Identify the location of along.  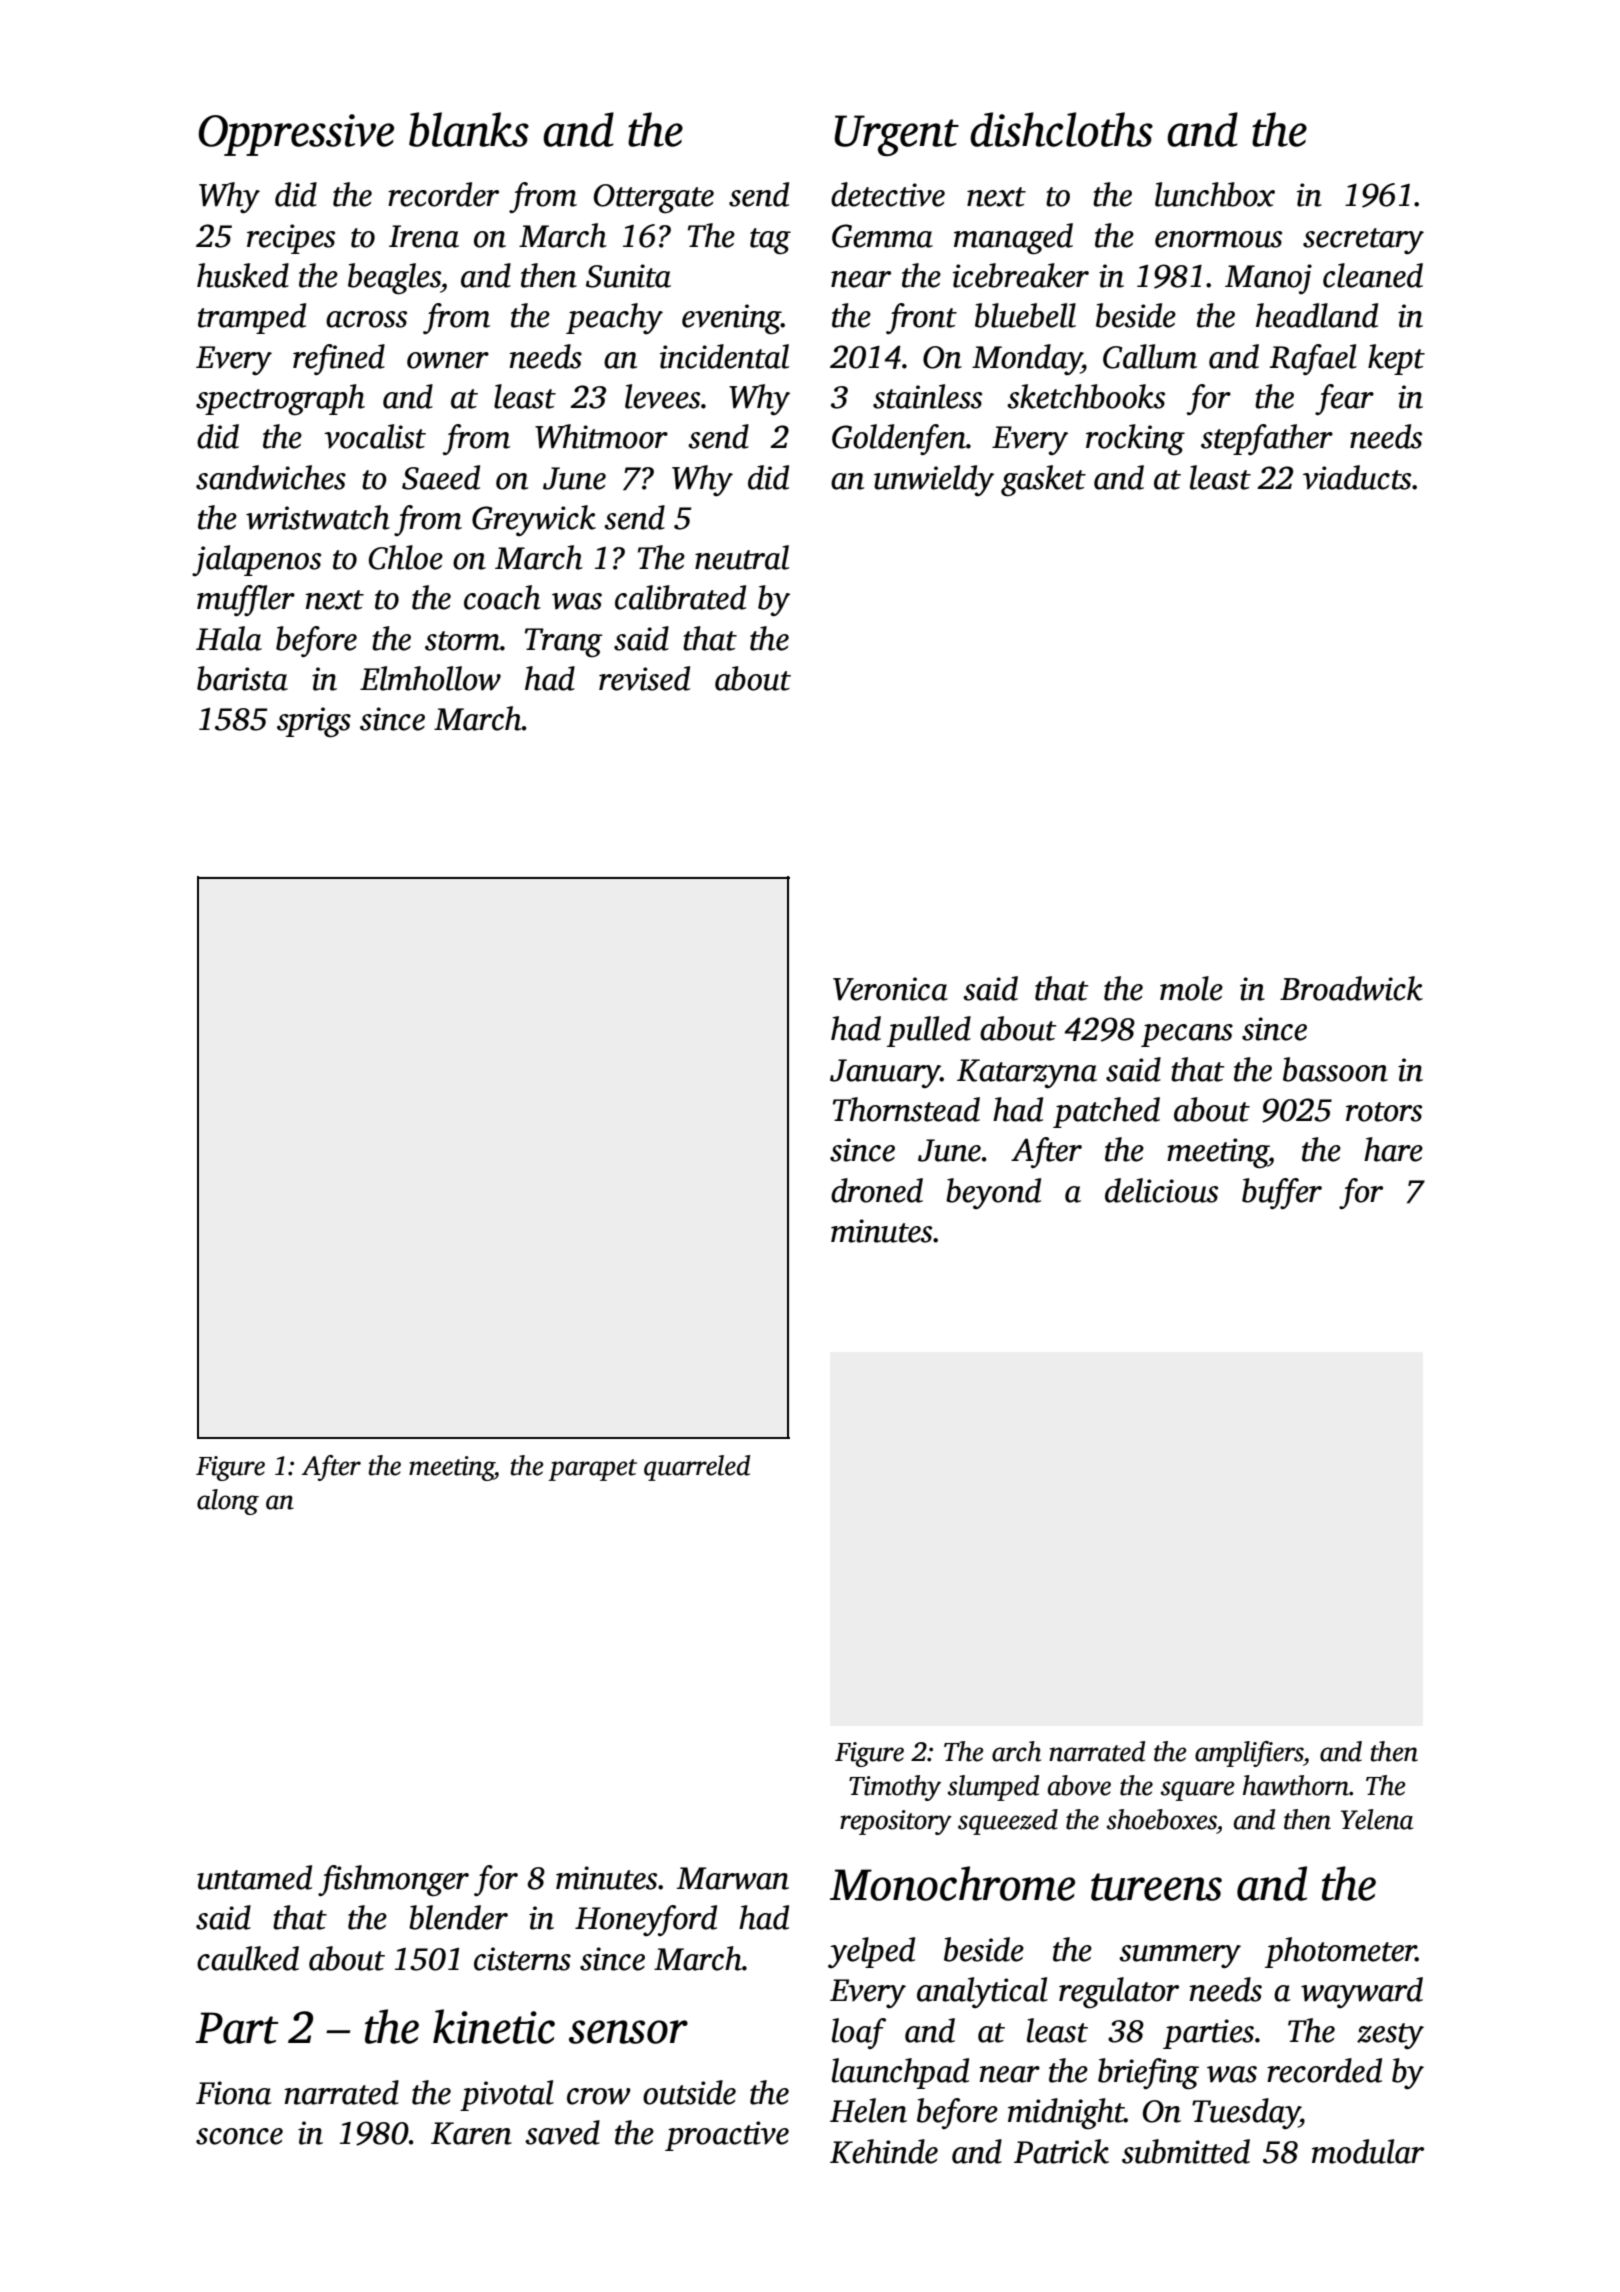
(228, 1502).
